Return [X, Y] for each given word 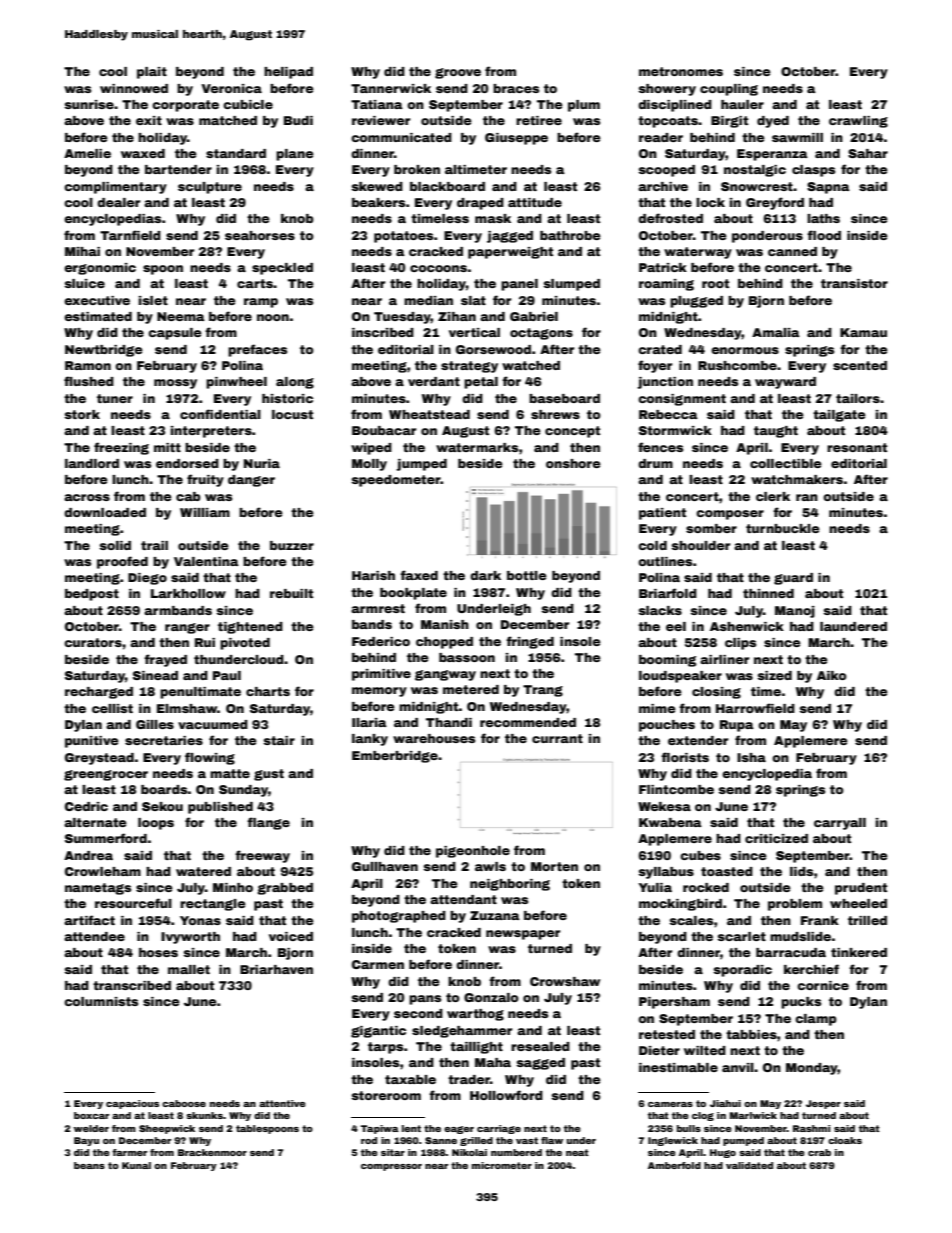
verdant [434, 381]
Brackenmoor [212, 1152]
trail [154, 545]
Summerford [106, 838]
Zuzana [495, 915]
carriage [499, 1129]
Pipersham [674, 1003]
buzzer [292, 545]
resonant [857, 447]
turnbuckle [783, 528]
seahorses [260, 235]
